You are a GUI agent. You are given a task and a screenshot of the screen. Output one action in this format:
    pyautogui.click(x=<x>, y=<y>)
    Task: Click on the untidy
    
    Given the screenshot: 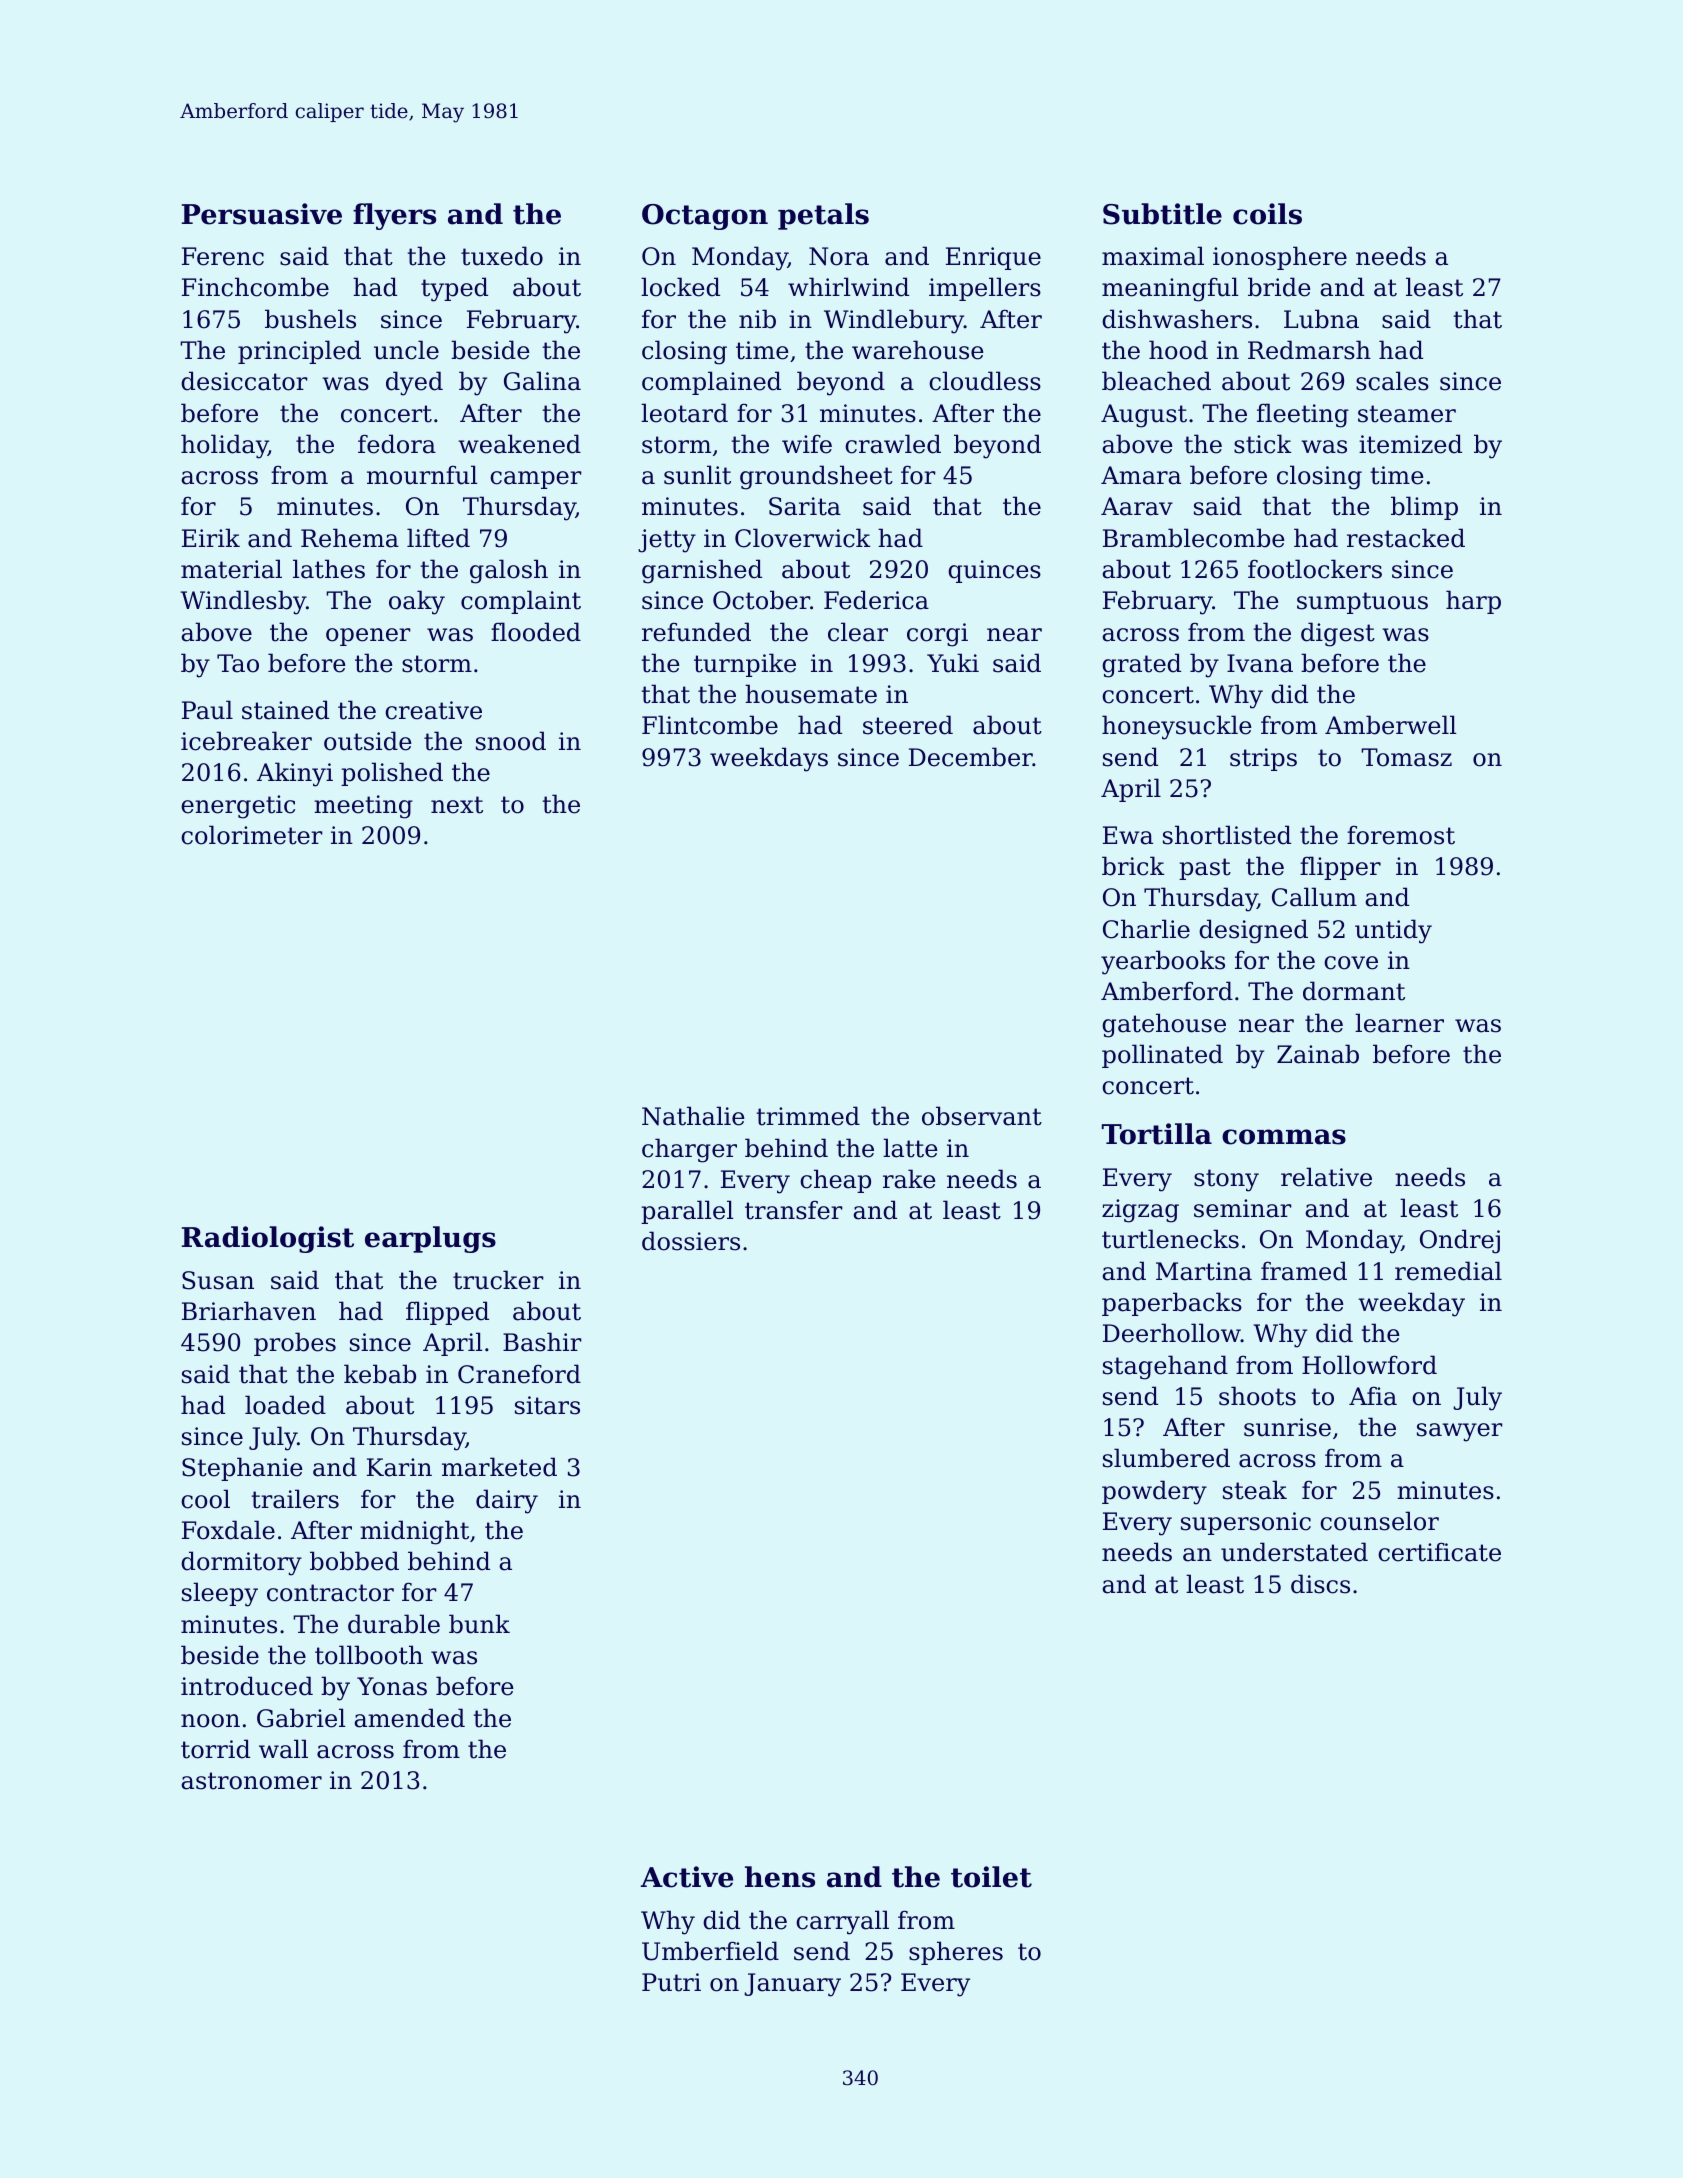 What is the action you would take?
    pyautogui.click(x=1393, y=931)
